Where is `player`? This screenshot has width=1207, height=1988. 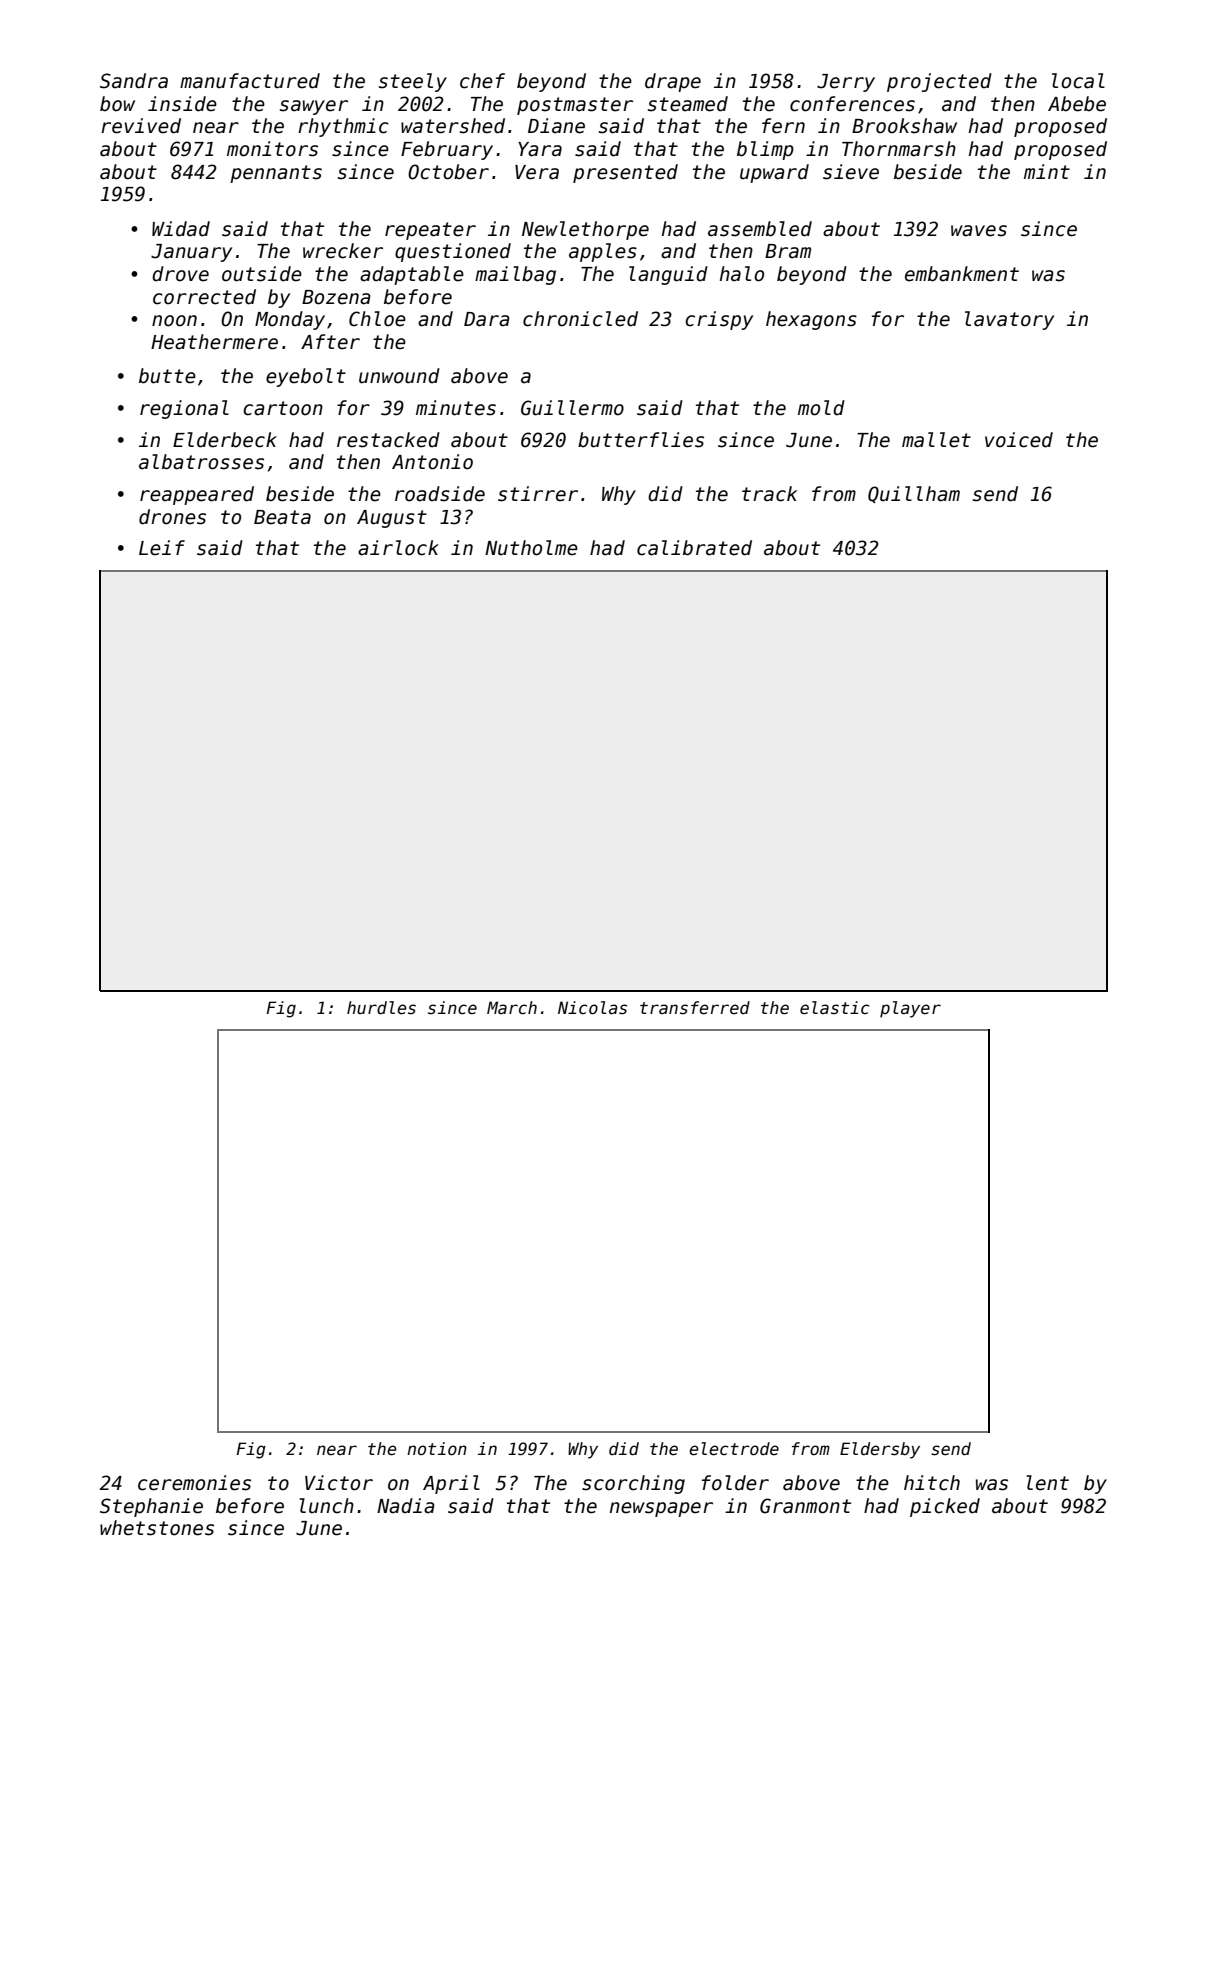 player is located at coordinates (910, 1009).
